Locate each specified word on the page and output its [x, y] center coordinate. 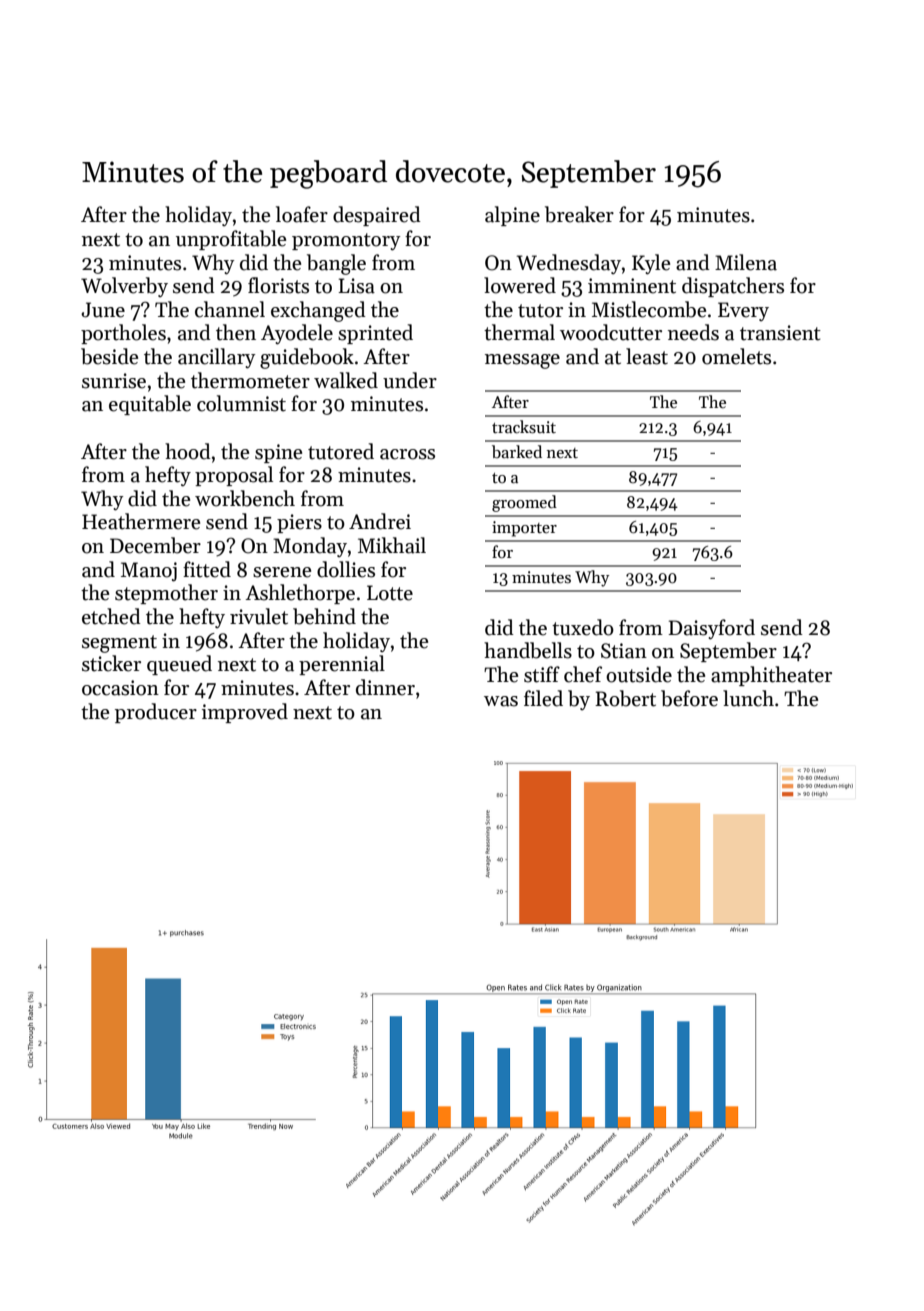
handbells [528, 650]
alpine [512, 216]
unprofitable [231, 240]
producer [156, 713]
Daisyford [711, 629]
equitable [150, 405]
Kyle [651, 264]
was [501, 701]
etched [111, 616]
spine [278, 453]
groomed [524, 503]
